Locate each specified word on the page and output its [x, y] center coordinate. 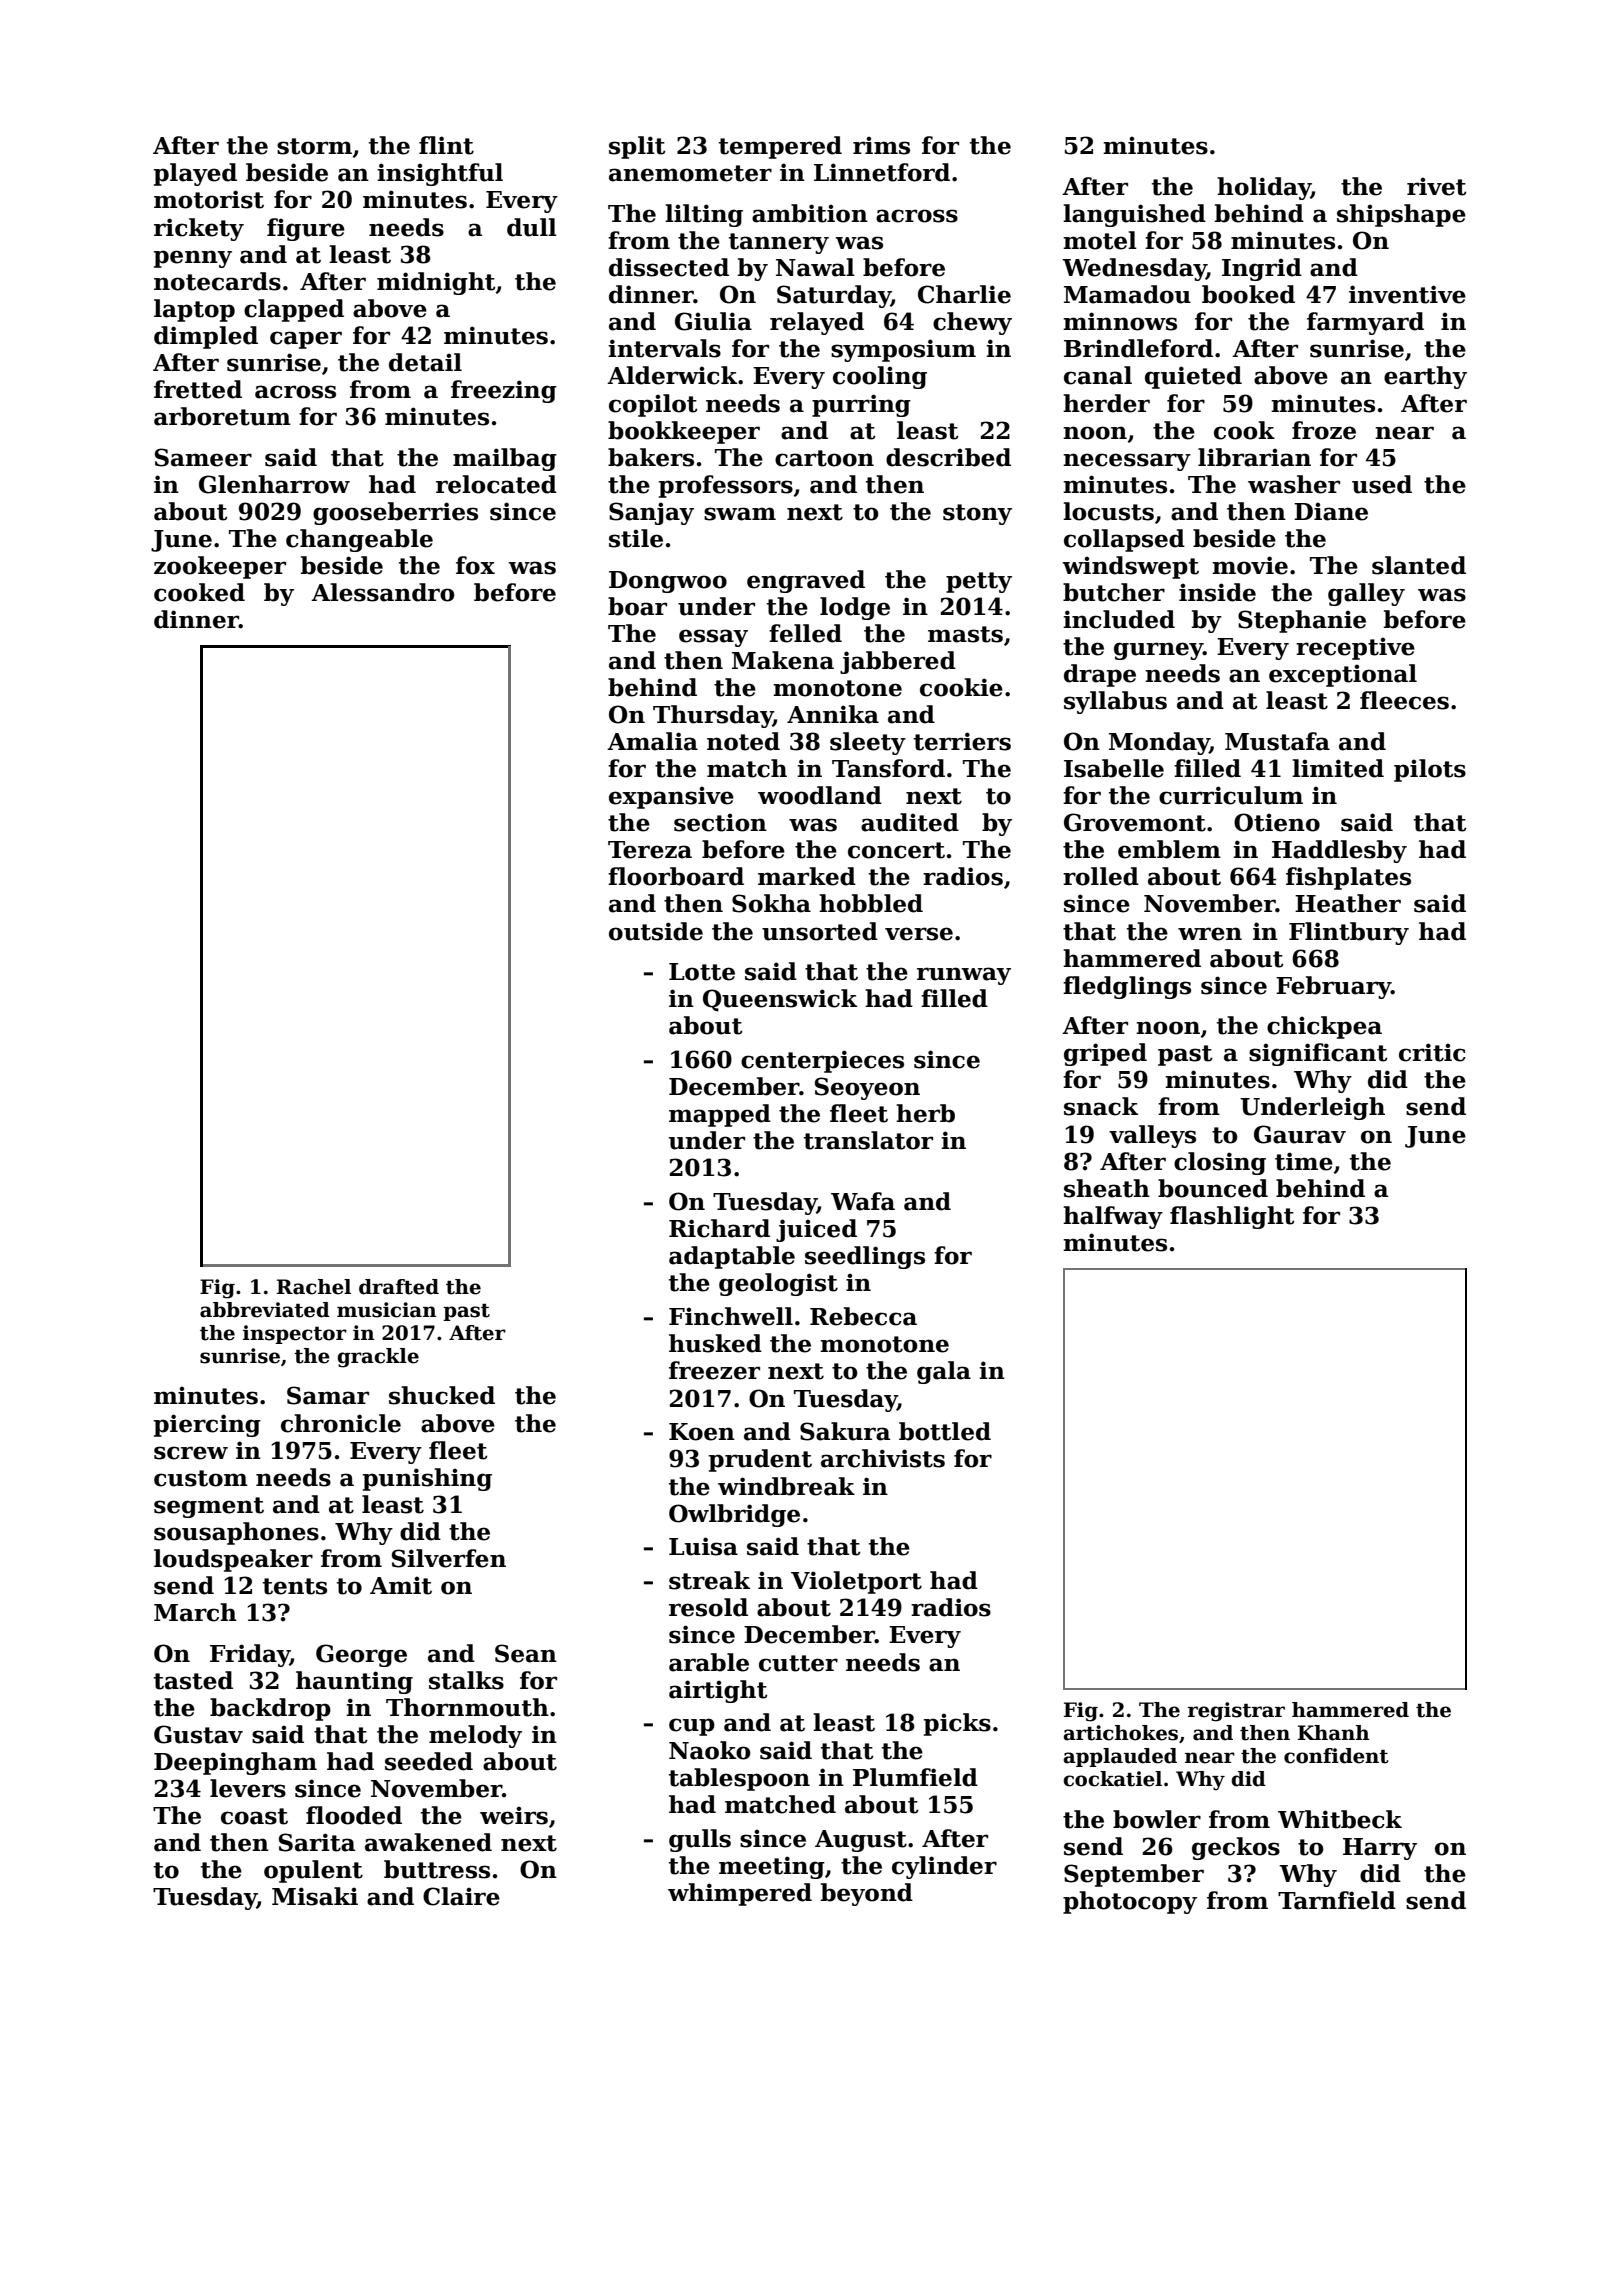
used [1382, 484]
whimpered [740, 1894]
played [195, 174]
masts [965, 634]
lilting [704, 215]
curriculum [1231, 795]
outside [656, 931]
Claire [461, 1896]
